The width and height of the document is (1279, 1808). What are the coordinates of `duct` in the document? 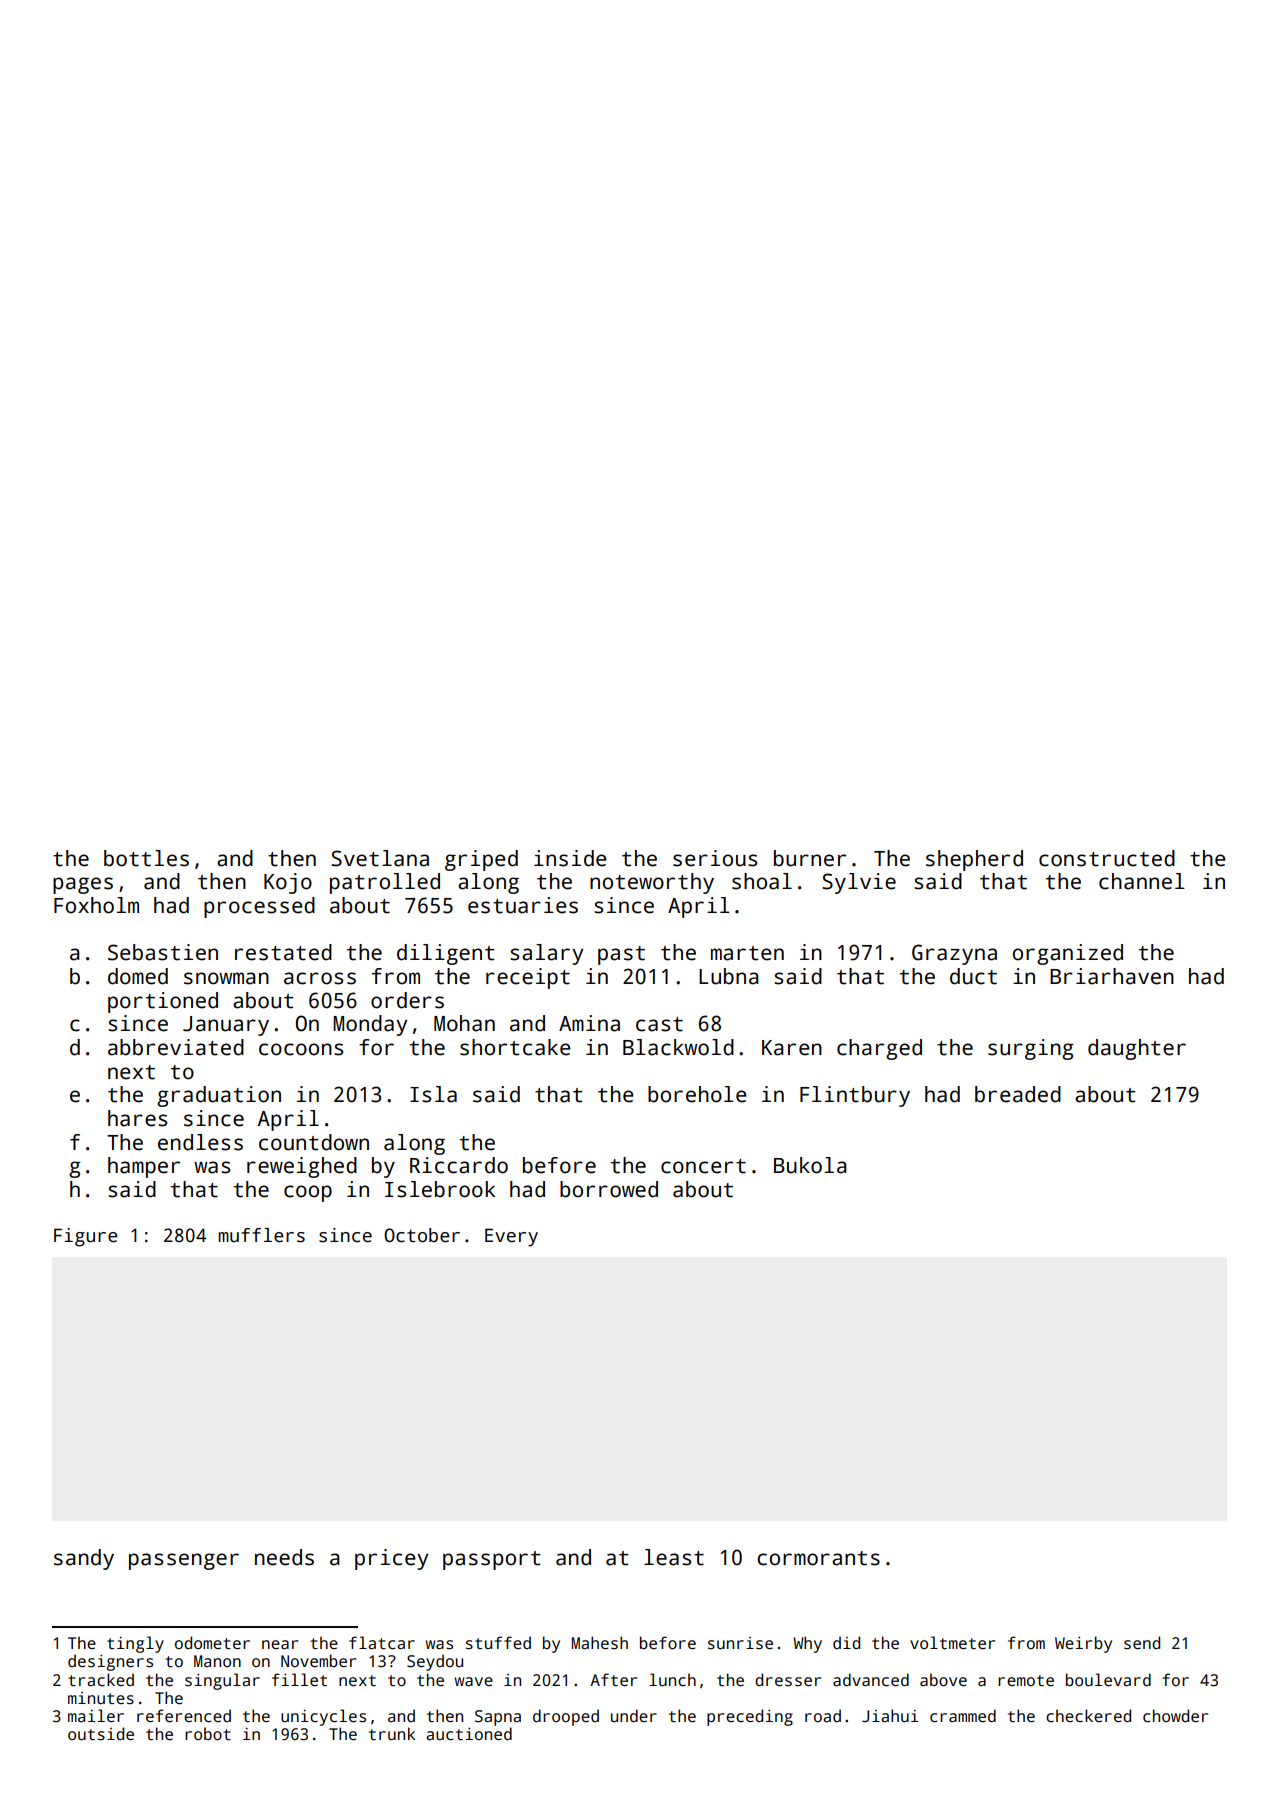 It's located at (973, 976).
